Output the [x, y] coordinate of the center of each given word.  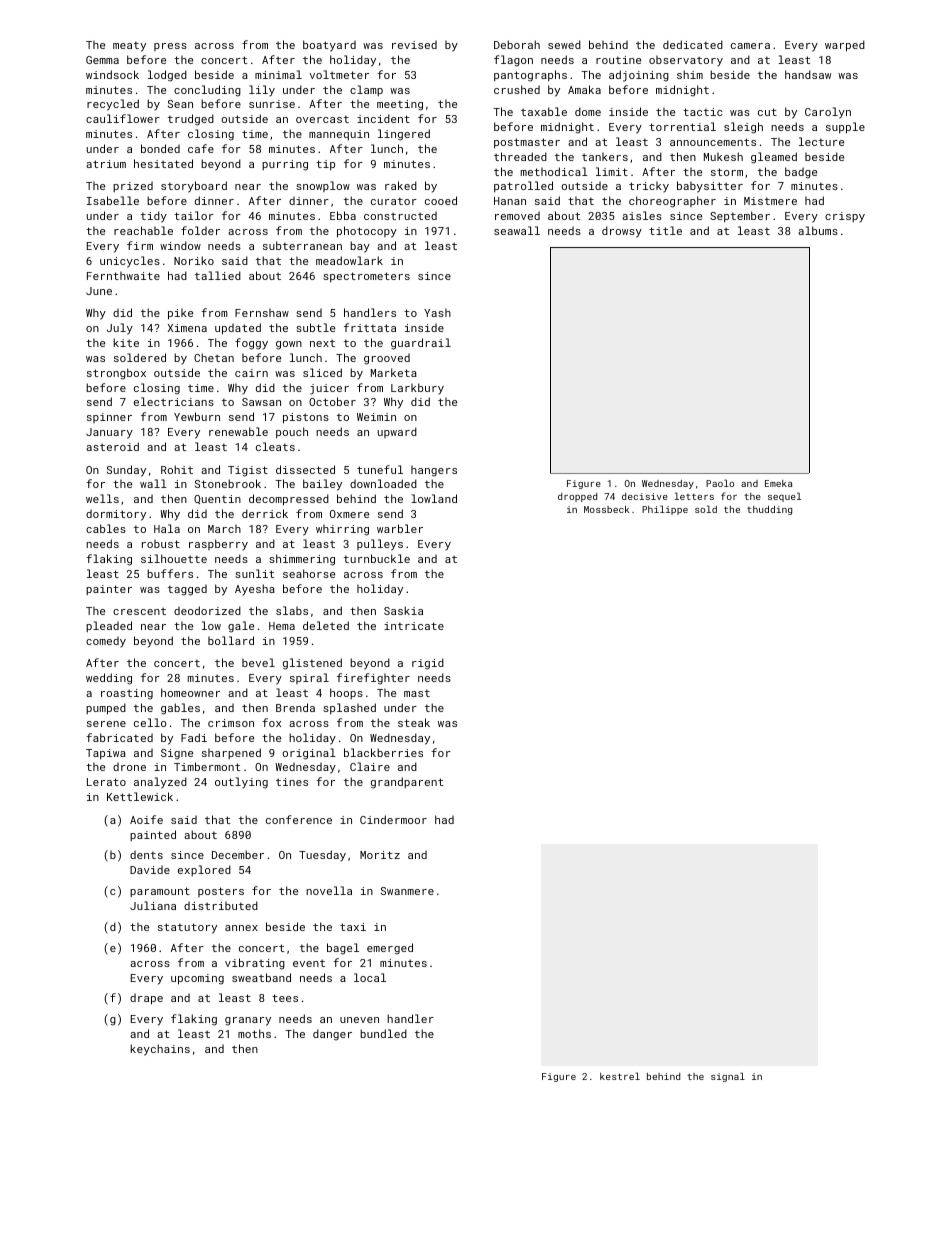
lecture [821, 141]
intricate [414, 626]
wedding [109, 679]
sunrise [272, 104]
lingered [404, 135]
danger [332, 1035]
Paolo [720, 483]
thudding [769, 510]
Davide [150, 869]
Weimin [376, 417]
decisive [645, 496]
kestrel [620, 1076]
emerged [390, 949]
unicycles [130, 262]
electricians [174, 401]
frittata [370, 327]
